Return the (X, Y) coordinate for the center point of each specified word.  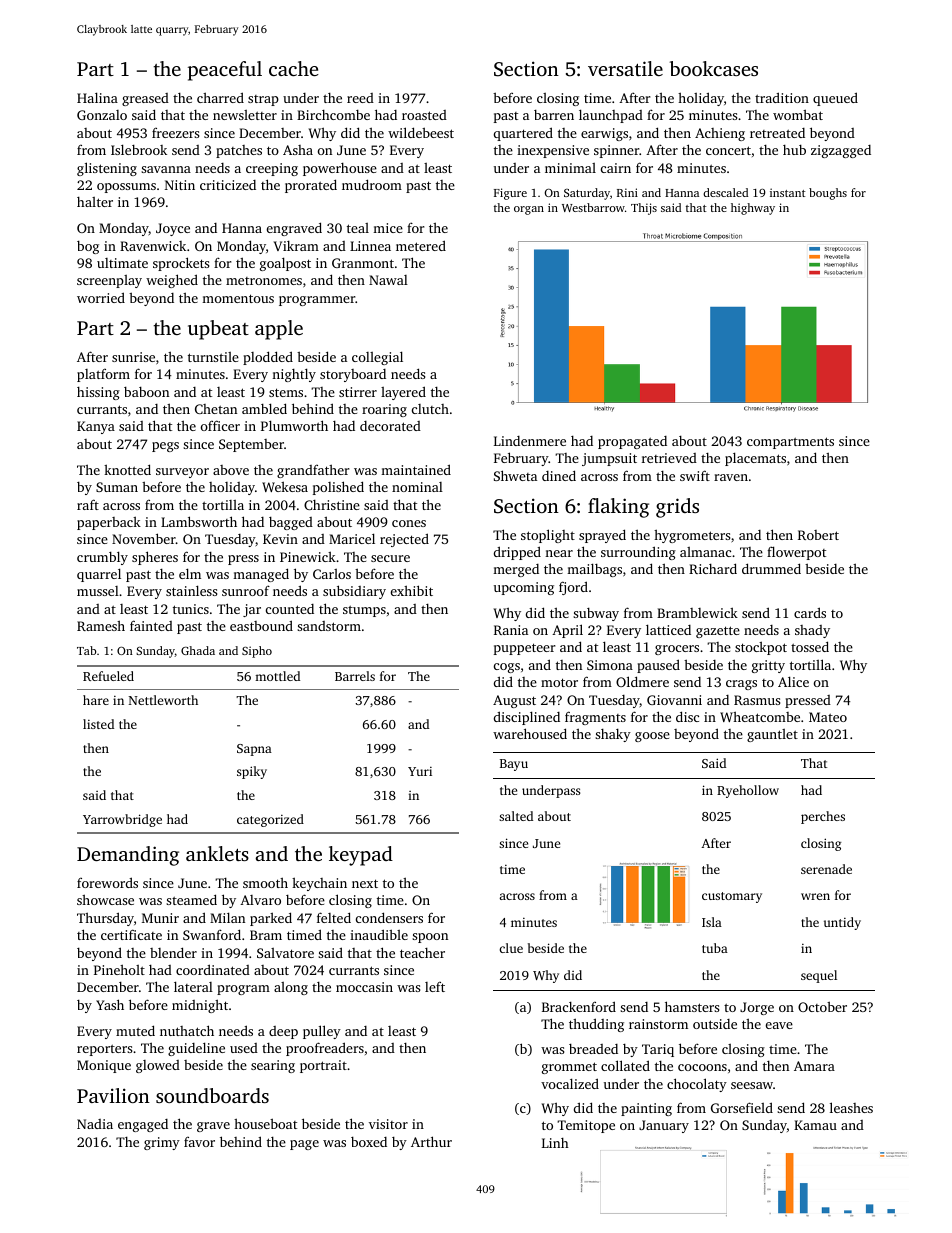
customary (732, 897)
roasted (424, 115)
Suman (117, 487)
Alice (793, 681)
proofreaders (325, 1049)
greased (145, 99)
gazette (718, 632)
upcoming (524, 588)
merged (516, 570)
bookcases (714, 68)
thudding (596, 1025)
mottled (277, 676)
